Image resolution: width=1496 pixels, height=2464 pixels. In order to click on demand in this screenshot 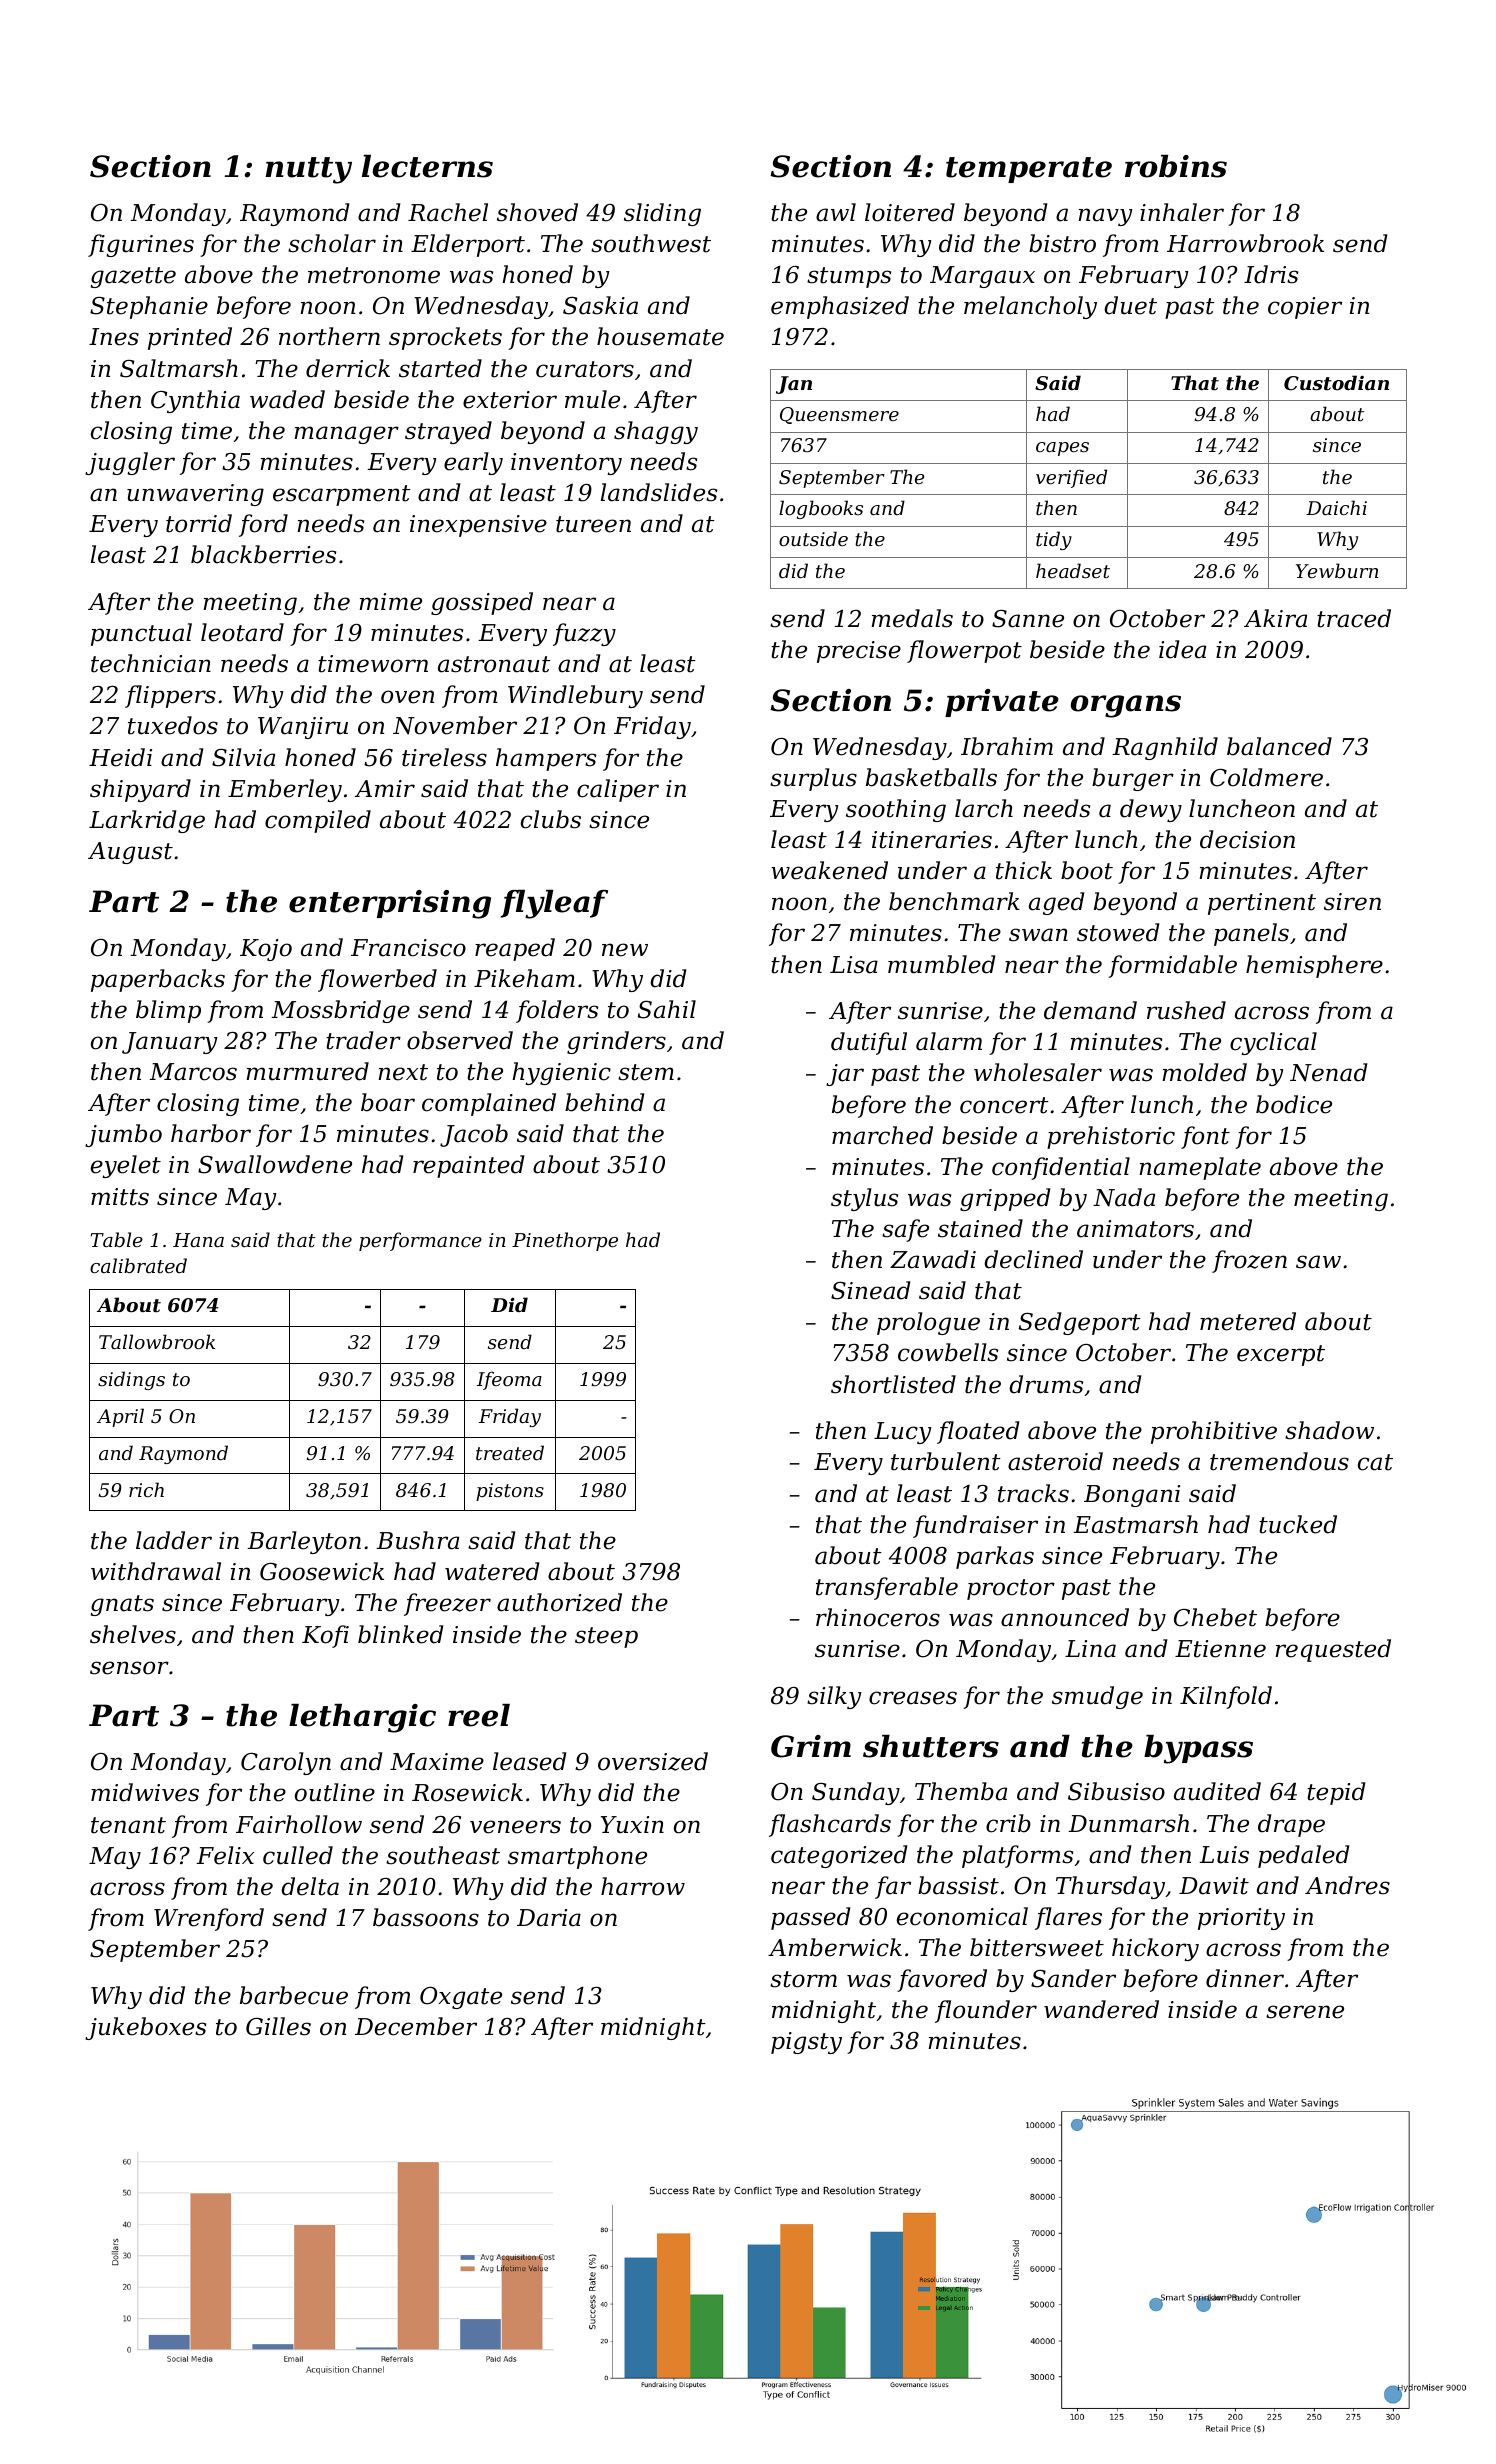, I will do `click(1090, 1010)`.
